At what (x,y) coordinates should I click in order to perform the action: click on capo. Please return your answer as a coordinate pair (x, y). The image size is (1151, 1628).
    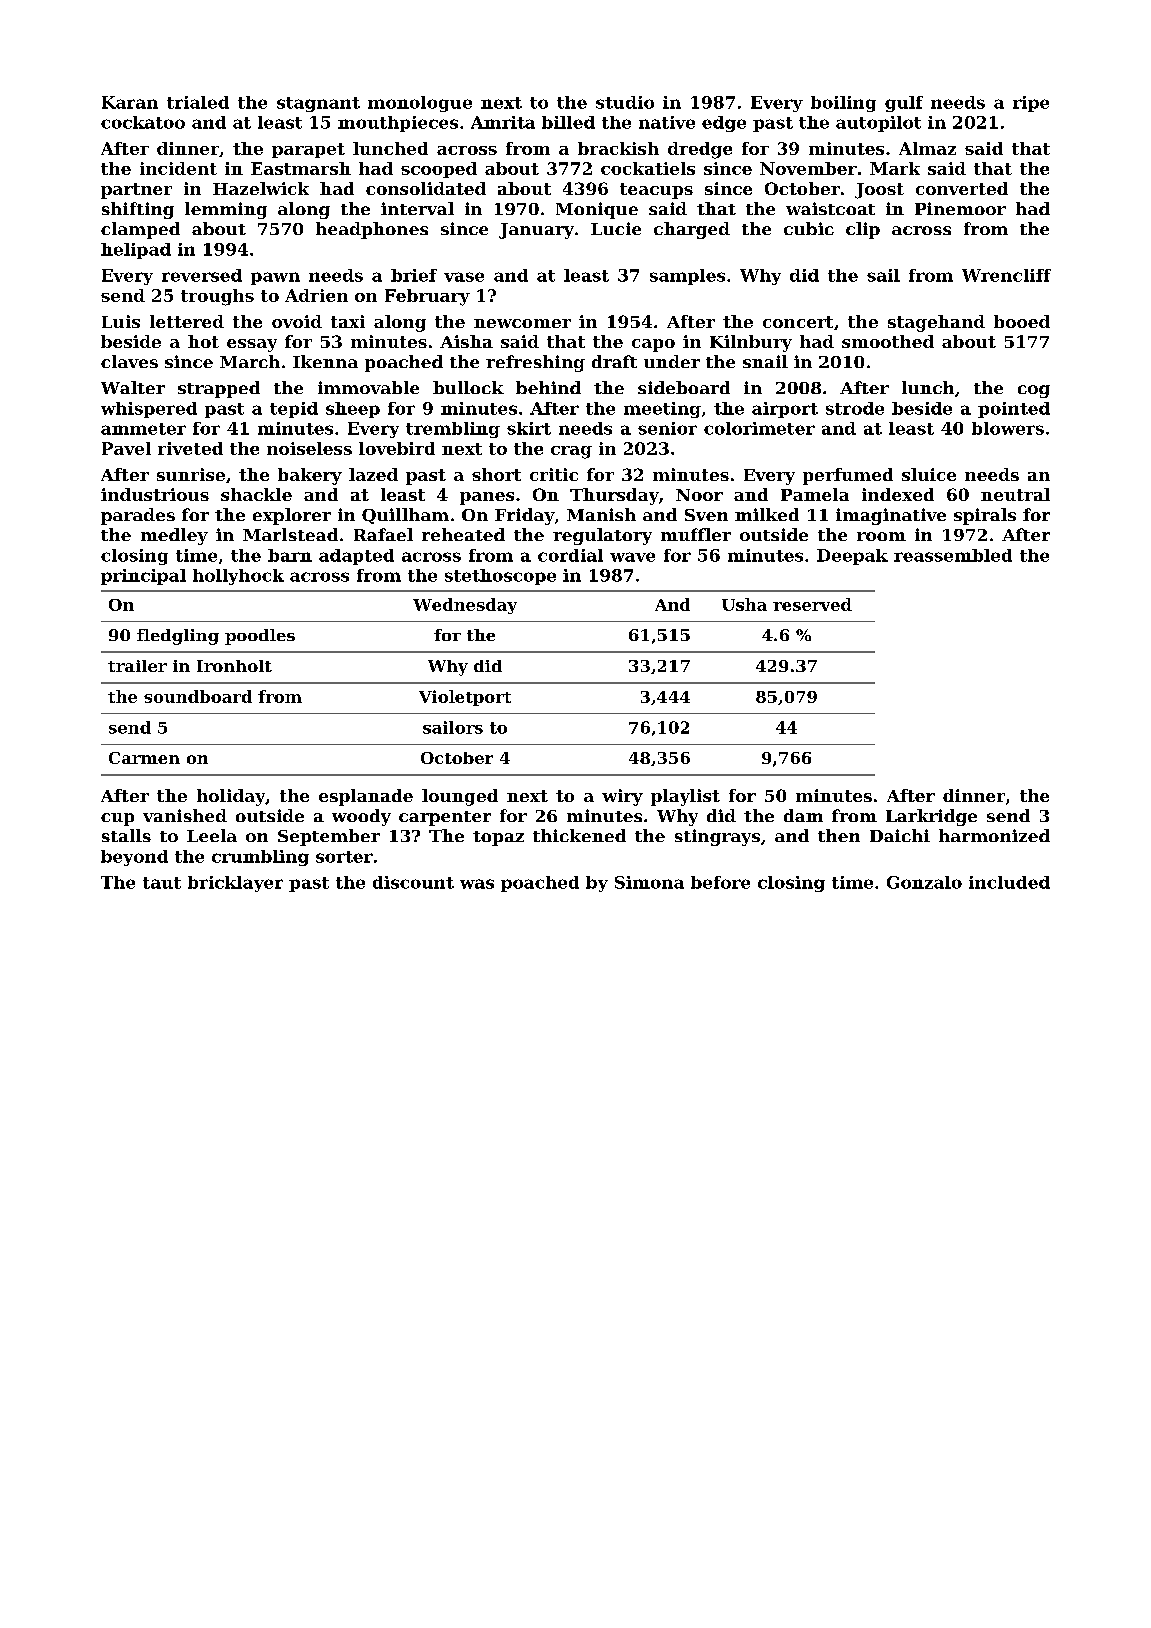
    Looking at the image, I should click on (653, 345).
